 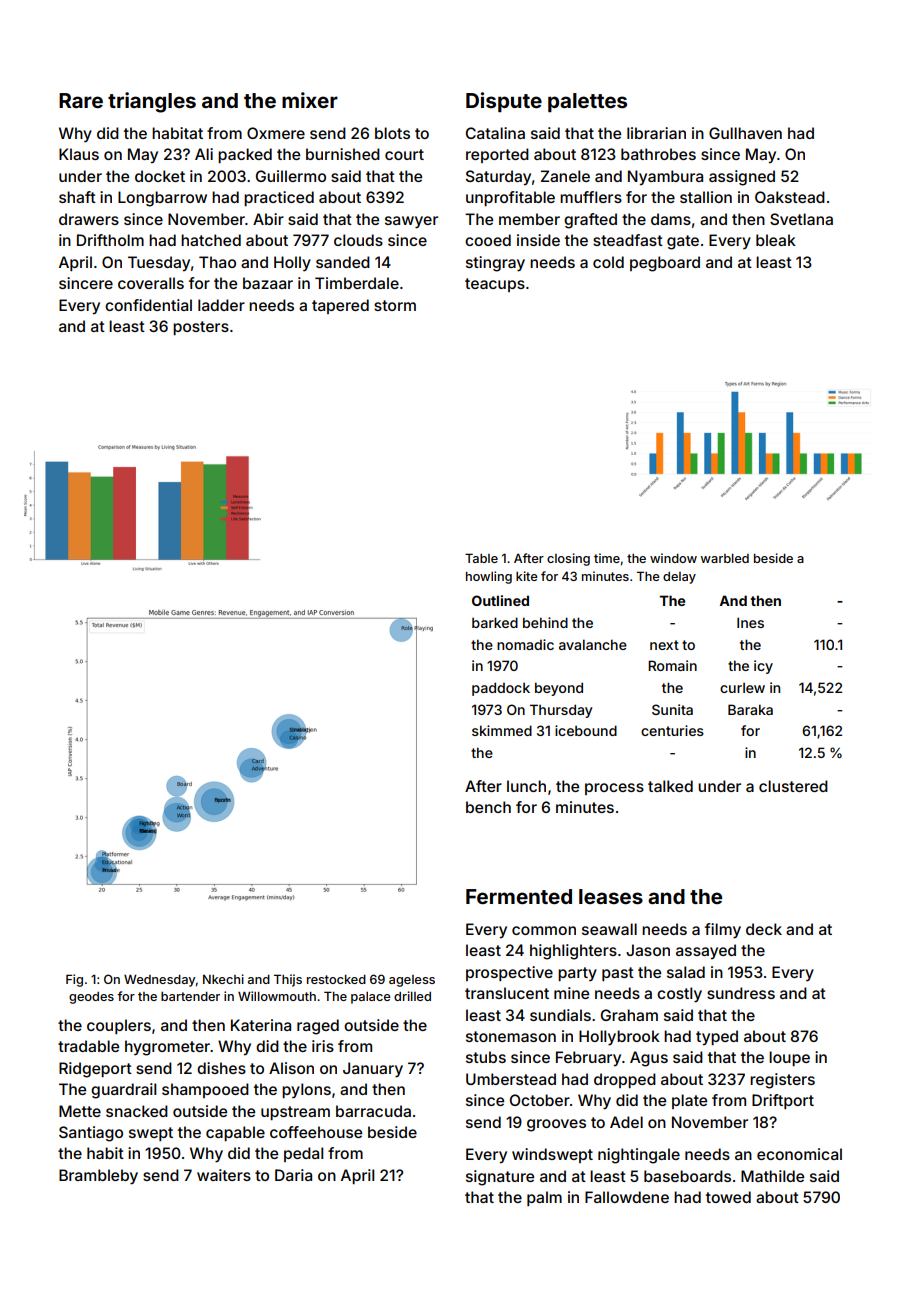 What do you see at coordinates (489, 577) in the page?
I see `howling` at bounding box center [489, 577].
